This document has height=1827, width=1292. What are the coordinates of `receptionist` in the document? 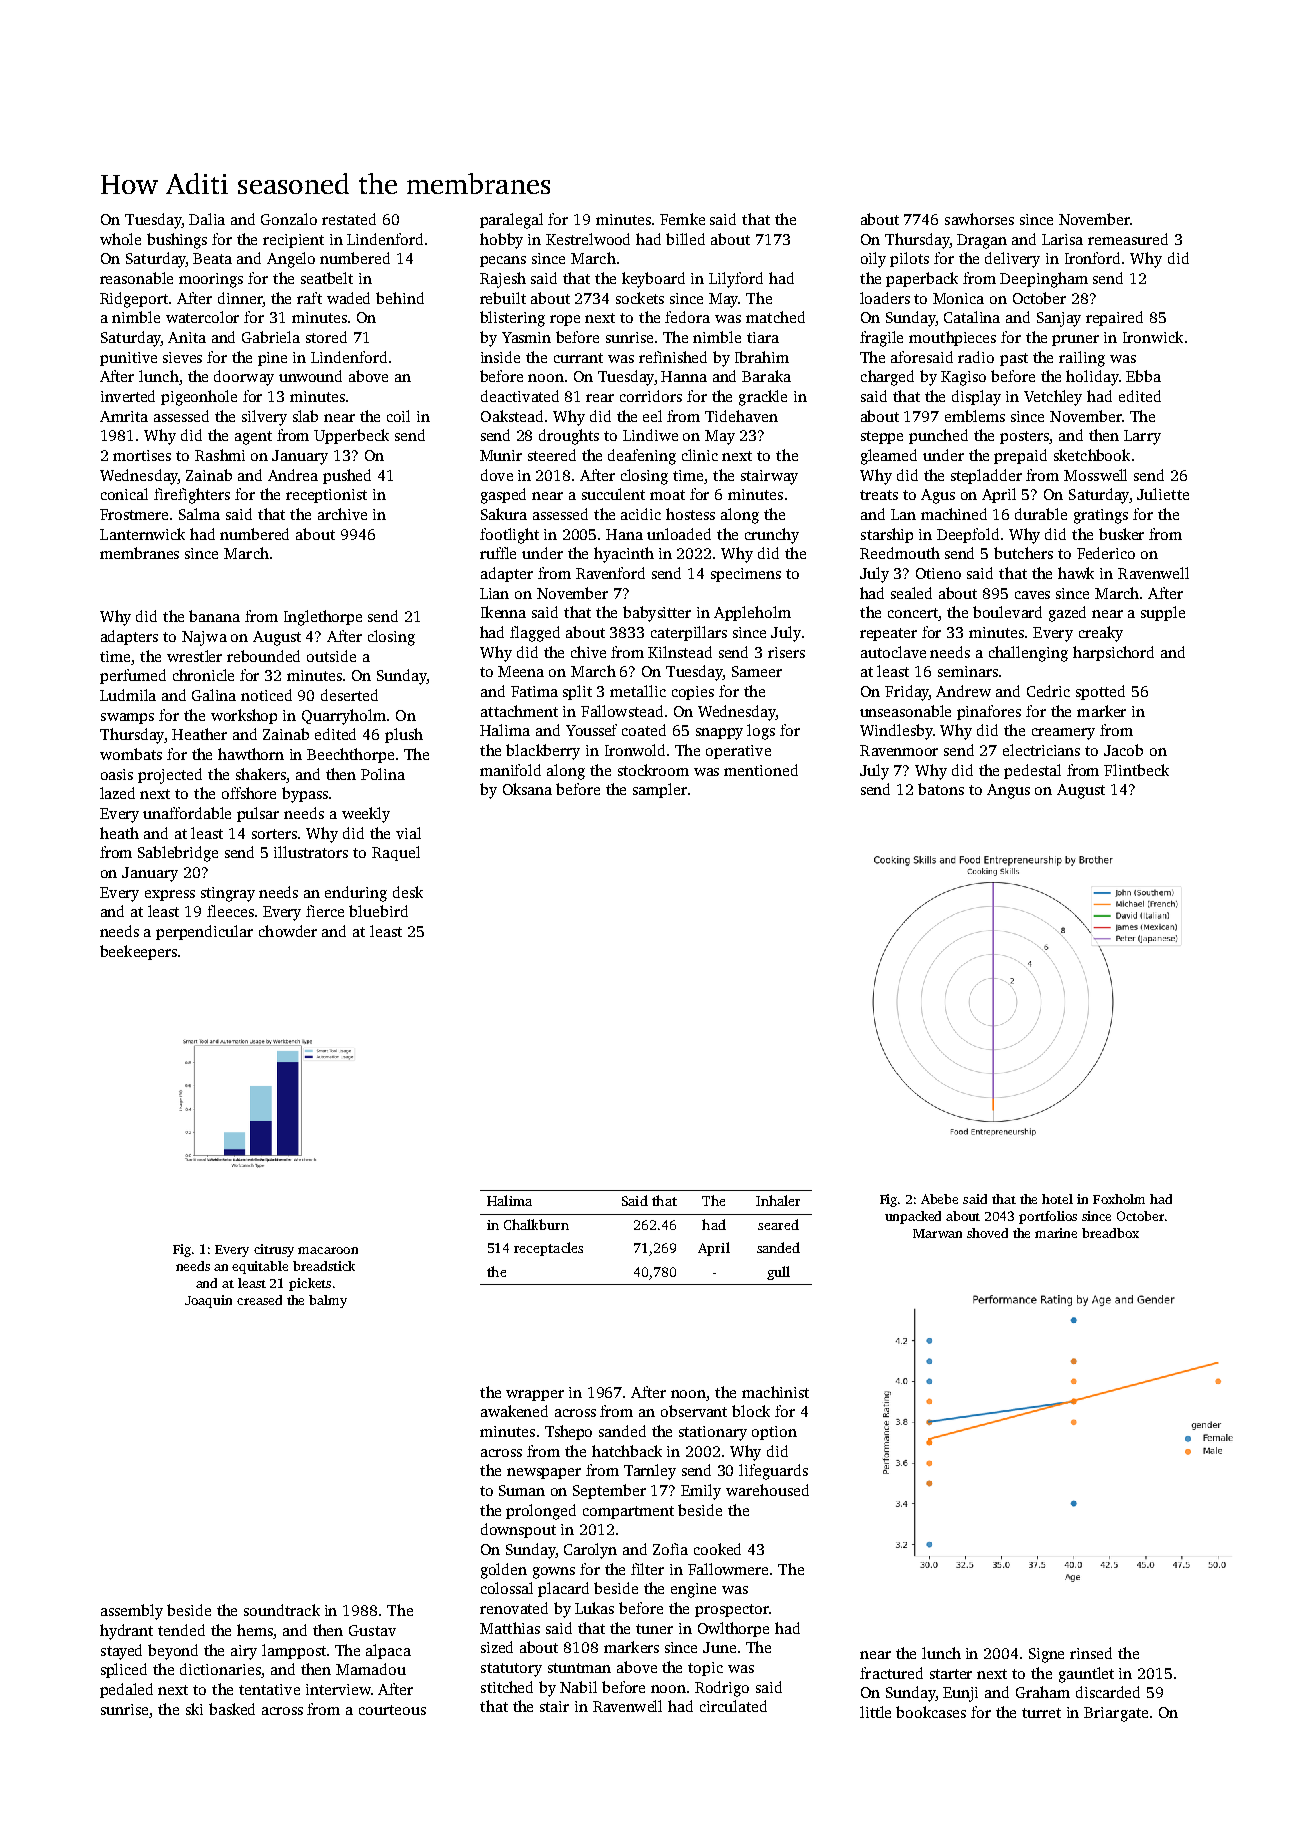 It's located at (326, 496).
